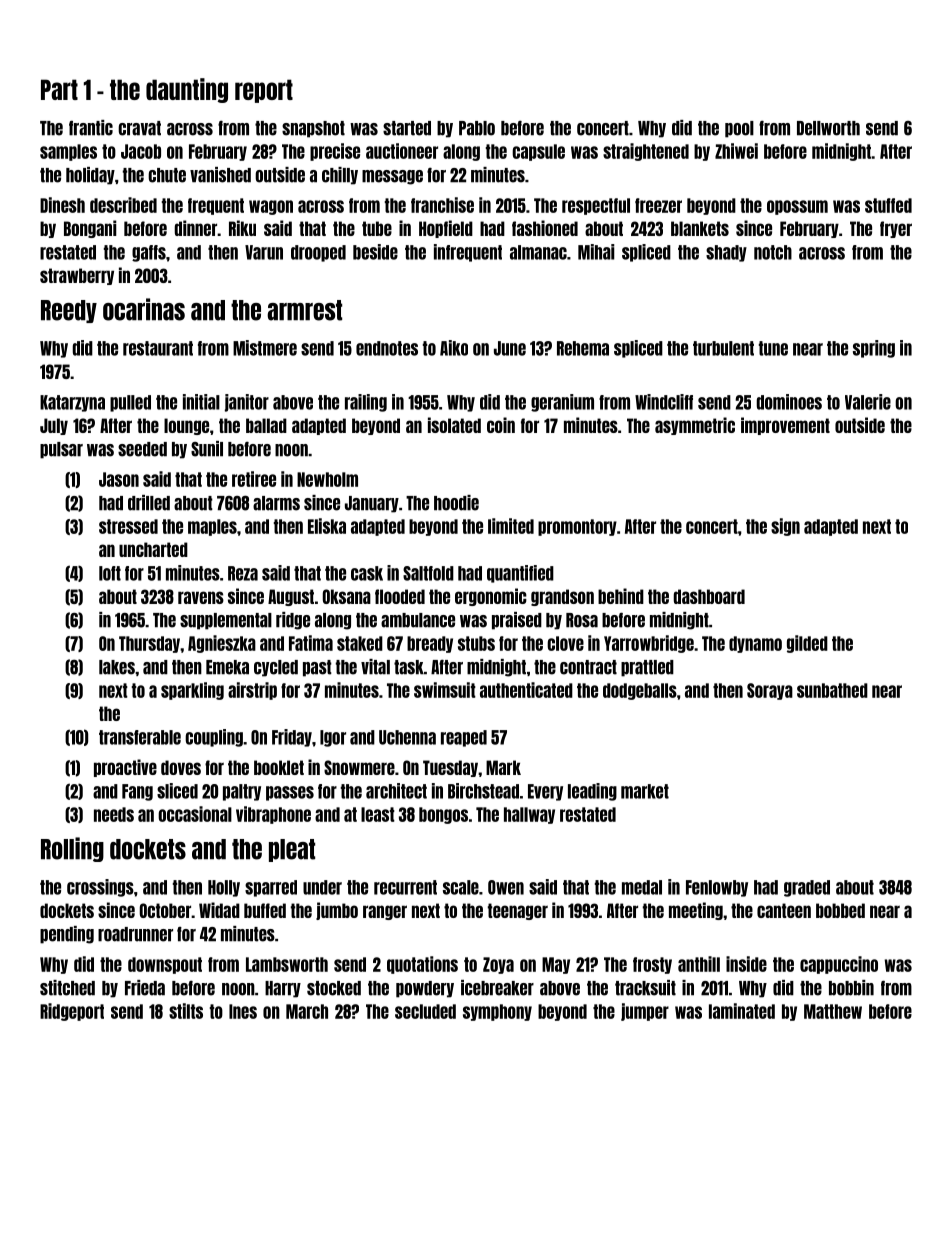 Image resolution: width=952 pixels, height=1233 pixels. What do you see at coordinates (366, 403) in the screenshot?
I see `railing` at bounding box center [366, 403].
